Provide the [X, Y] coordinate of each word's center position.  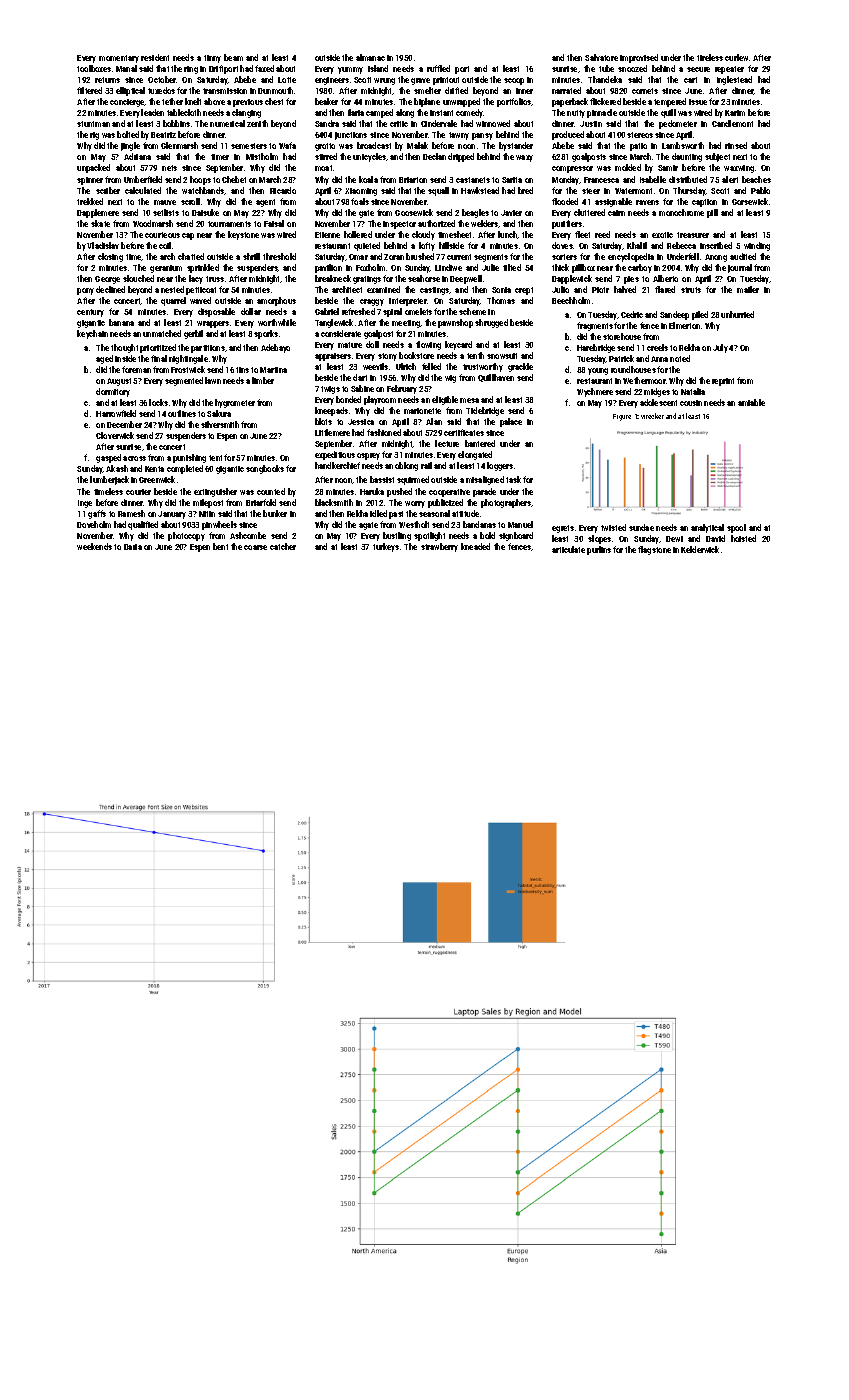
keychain [92, 334]
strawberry [439, 547]
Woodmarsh [153, 223]
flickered [605, 101]
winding [757, 246]
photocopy [186, 536]
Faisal [274, 223]
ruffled [438, 68]
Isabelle [653, 179]
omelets [418, 311]
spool [736, 528]
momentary [119, 59]
